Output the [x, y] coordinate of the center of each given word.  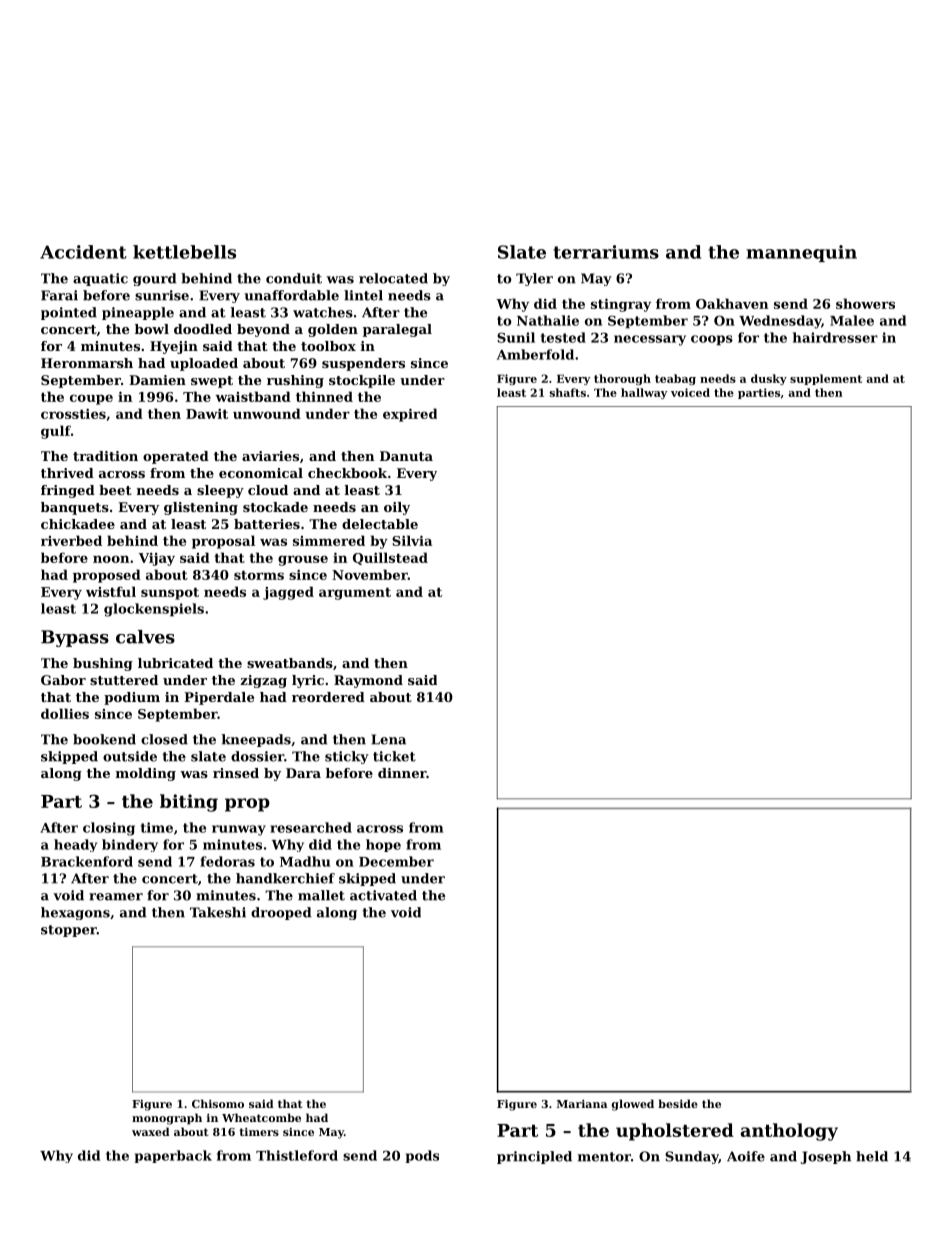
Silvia [412, 540]
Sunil [516, 337]
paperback [173, 1156]
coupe [91, 399]
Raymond [368, 681]
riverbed [71, 540]
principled [534, 1157]
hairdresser [835, 337]
